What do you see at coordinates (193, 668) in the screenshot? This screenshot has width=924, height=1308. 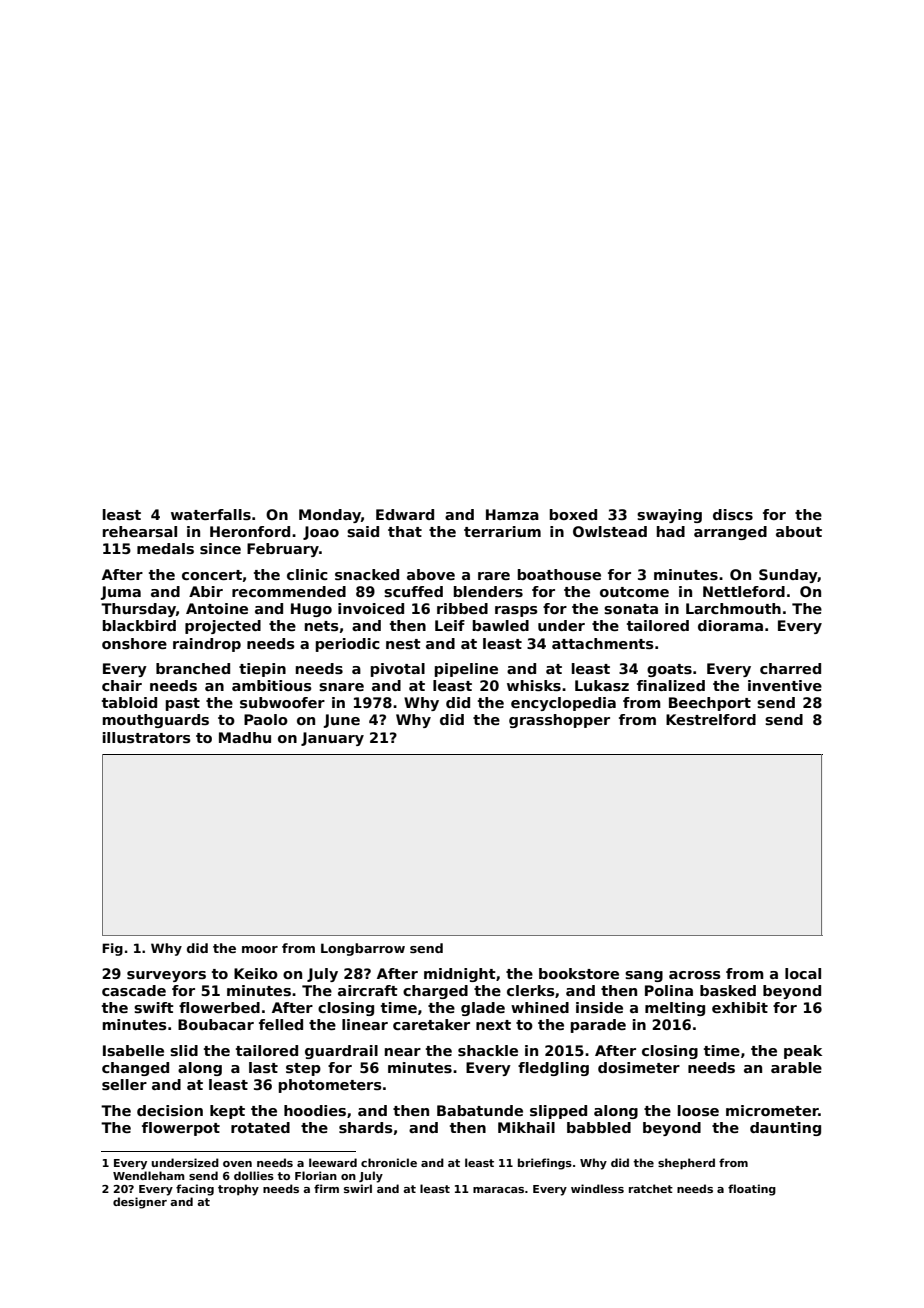 I see `branched` at bounding box center [193, 668].
